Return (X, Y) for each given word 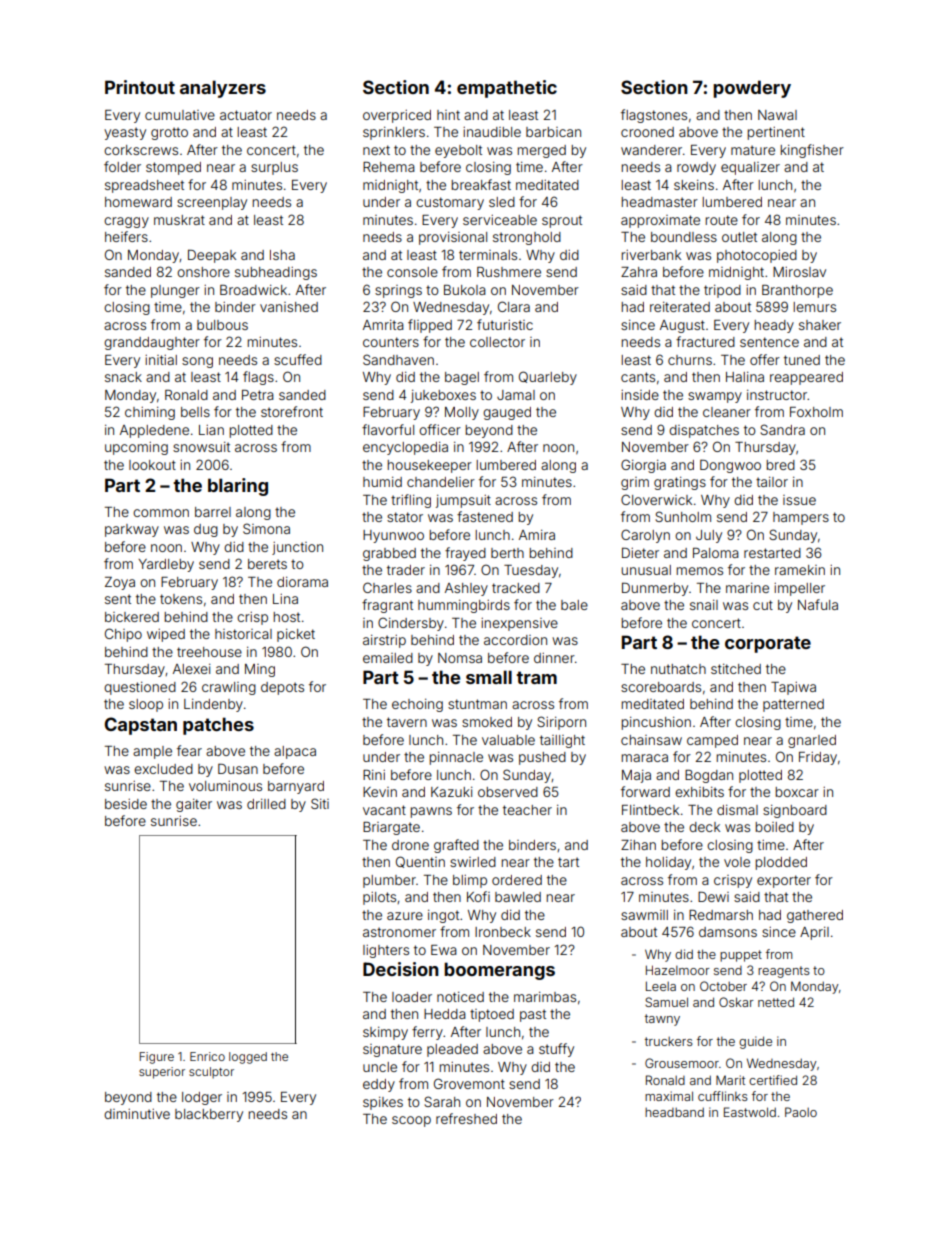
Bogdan (709, 776)
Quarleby (548, 378)
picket (296, 635)
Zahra (639, 272)
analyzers (223, 89)
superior (162, 1073)
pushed (542, 758)
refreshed (466, 1118)
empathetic (507, 89)
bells (195, 412)
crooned (647, 132)
